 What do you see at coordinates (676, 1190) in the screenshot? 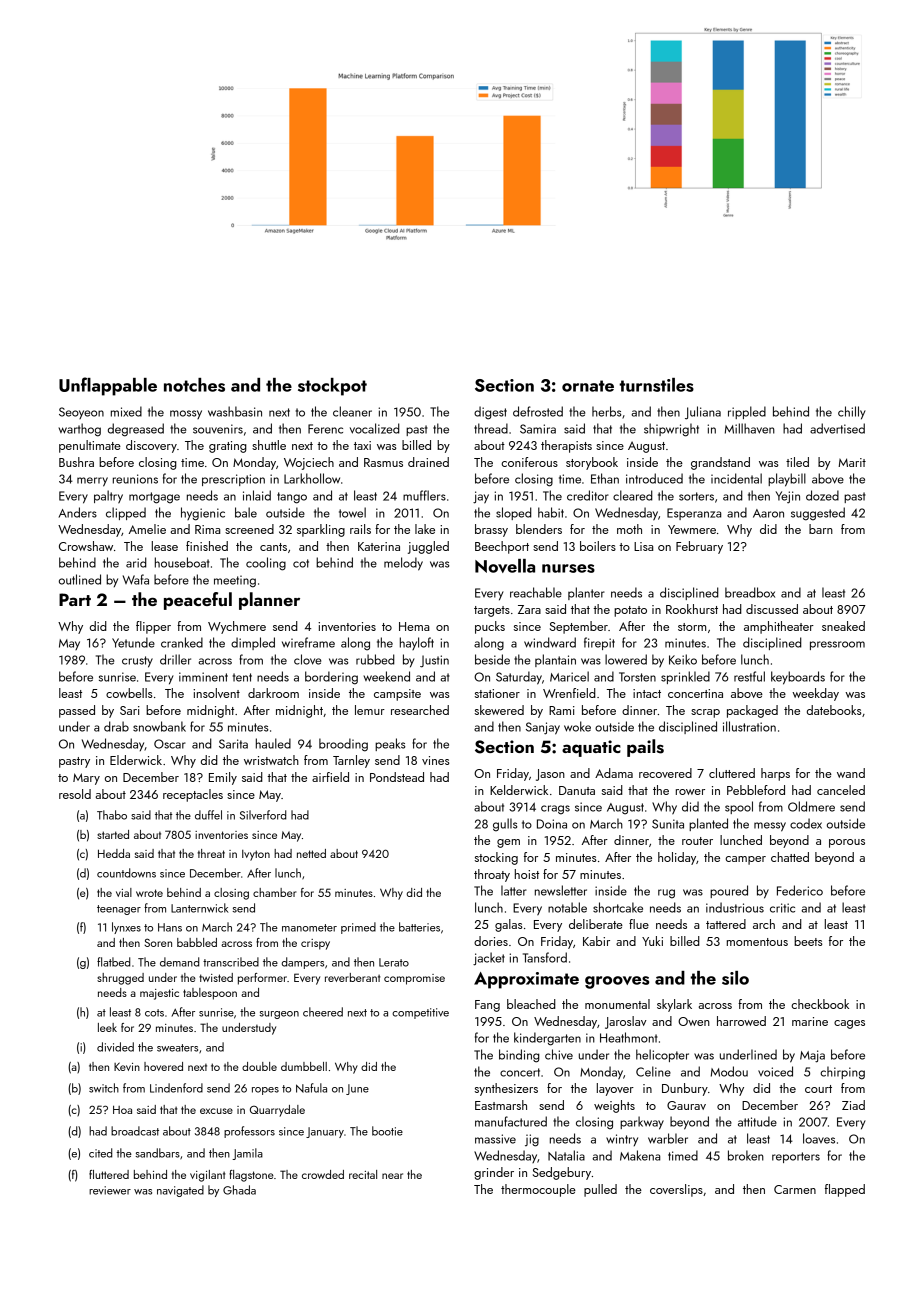
I see `coverslips` at bounding box center [676, 1190].
